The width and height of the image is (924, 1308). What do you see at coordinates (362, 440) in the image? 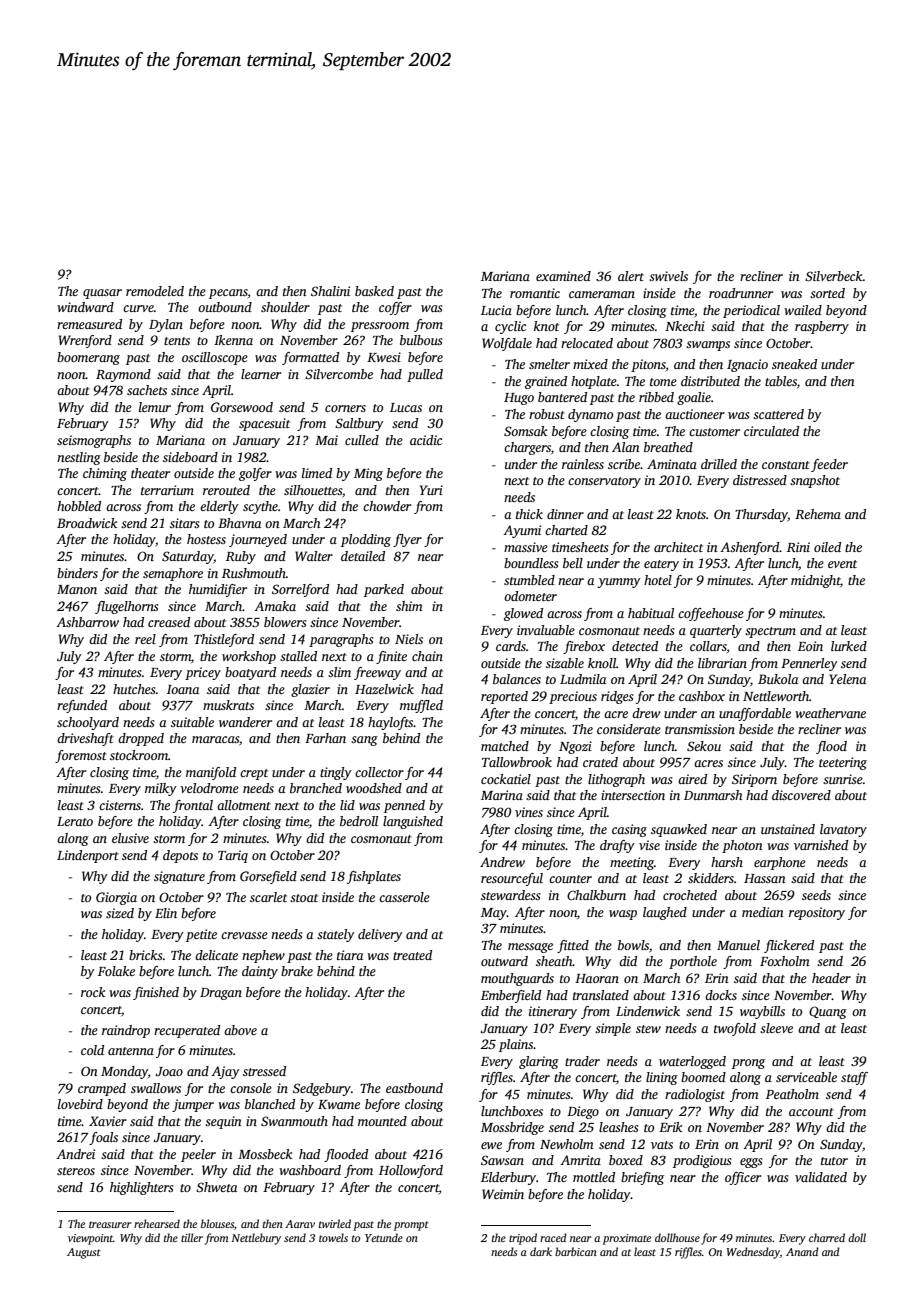
I see `culled` at bounding box center [362, 440].
